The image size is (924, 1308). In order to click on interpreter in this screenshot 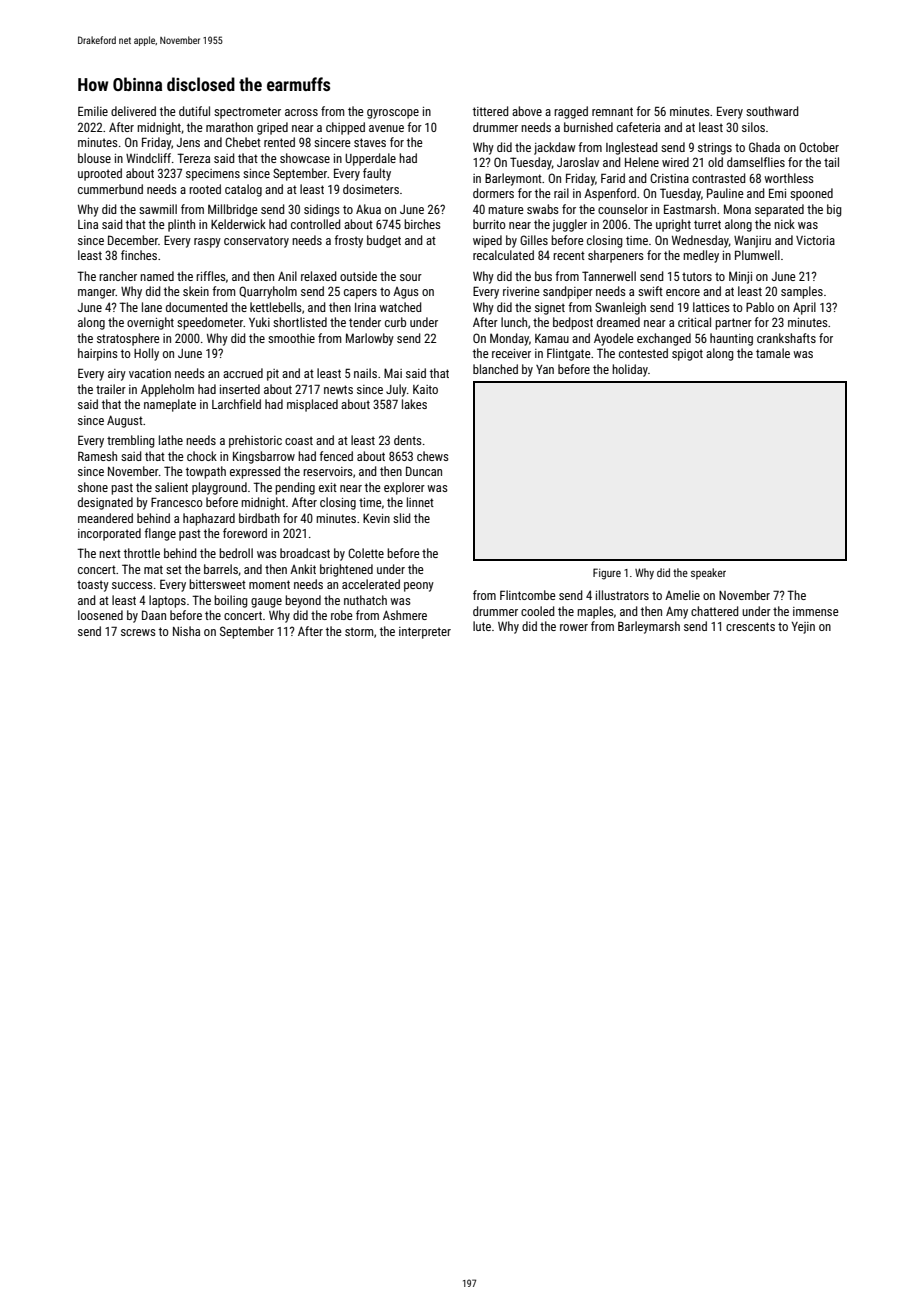, I will do `click(425, 633)`.
